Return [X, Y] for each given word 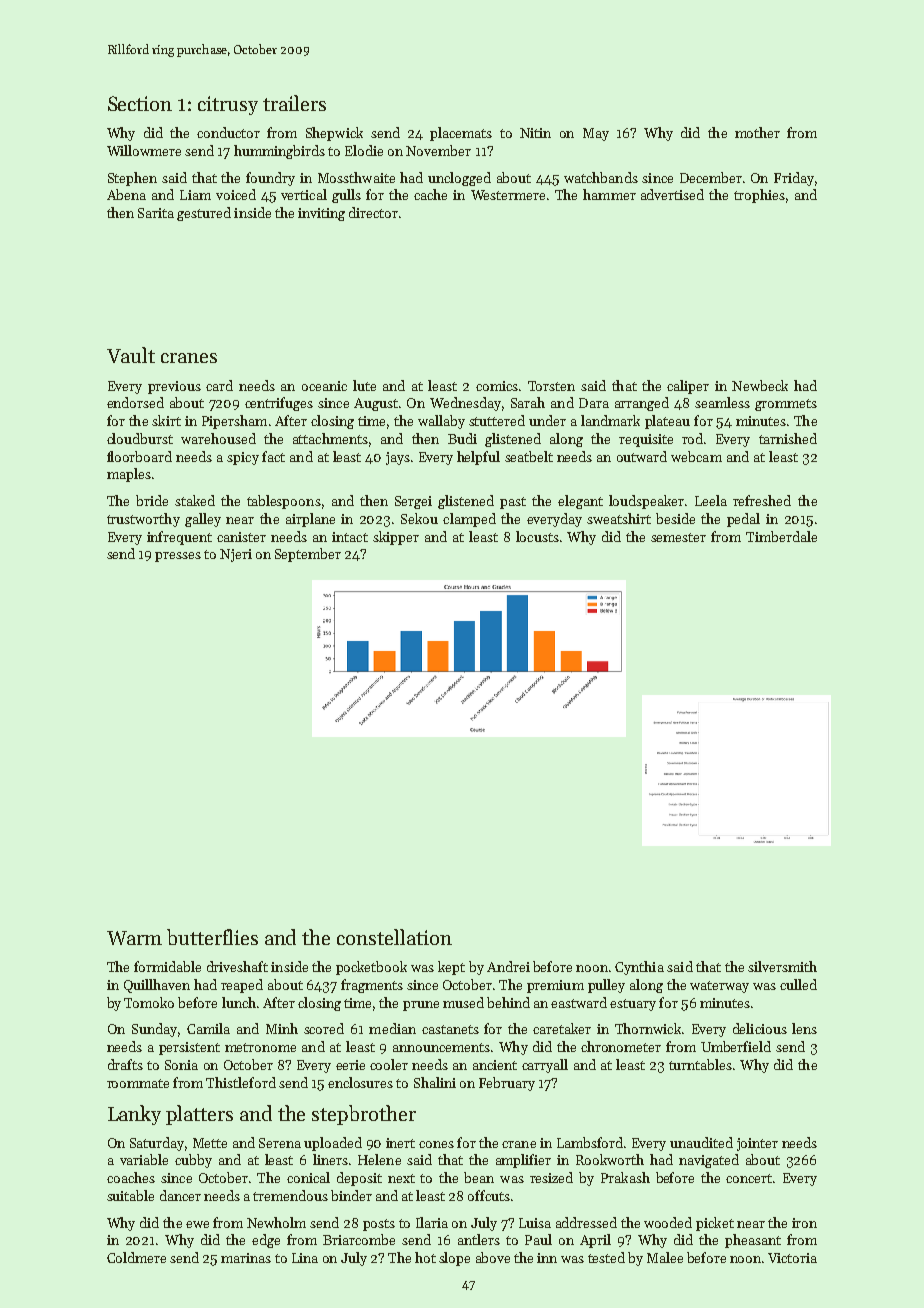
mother [757, 132]
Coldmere [136, 1257]
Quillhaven [157, 986]
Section [140, 103]
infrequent [179, 538]
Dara [594, 403]
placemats [461, 134]
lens [804, 1028]
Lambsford [590, 1142]
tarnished [788, 438]
